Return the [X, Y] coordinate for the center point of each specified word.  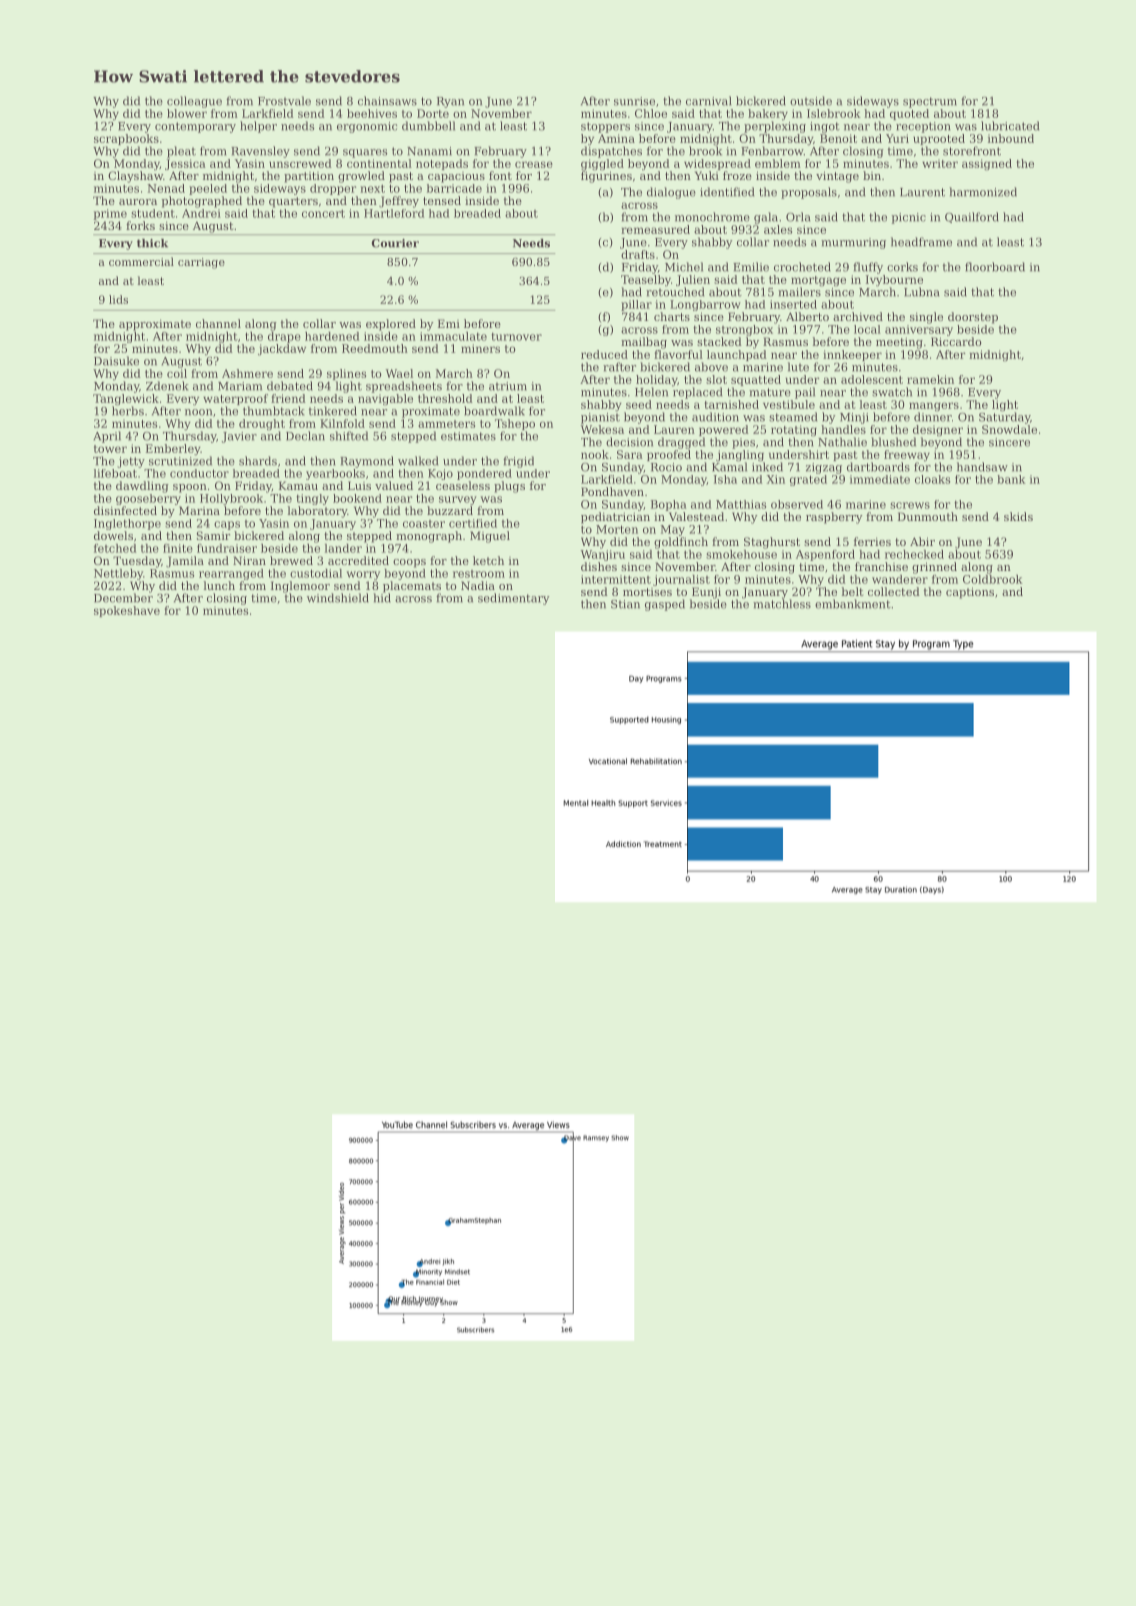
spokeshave [127, 611]
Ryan [450, 102]
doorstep [973, 318]
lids [118, 299]
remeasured [655, 229]
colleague [194, 102]
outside [811, 101]
